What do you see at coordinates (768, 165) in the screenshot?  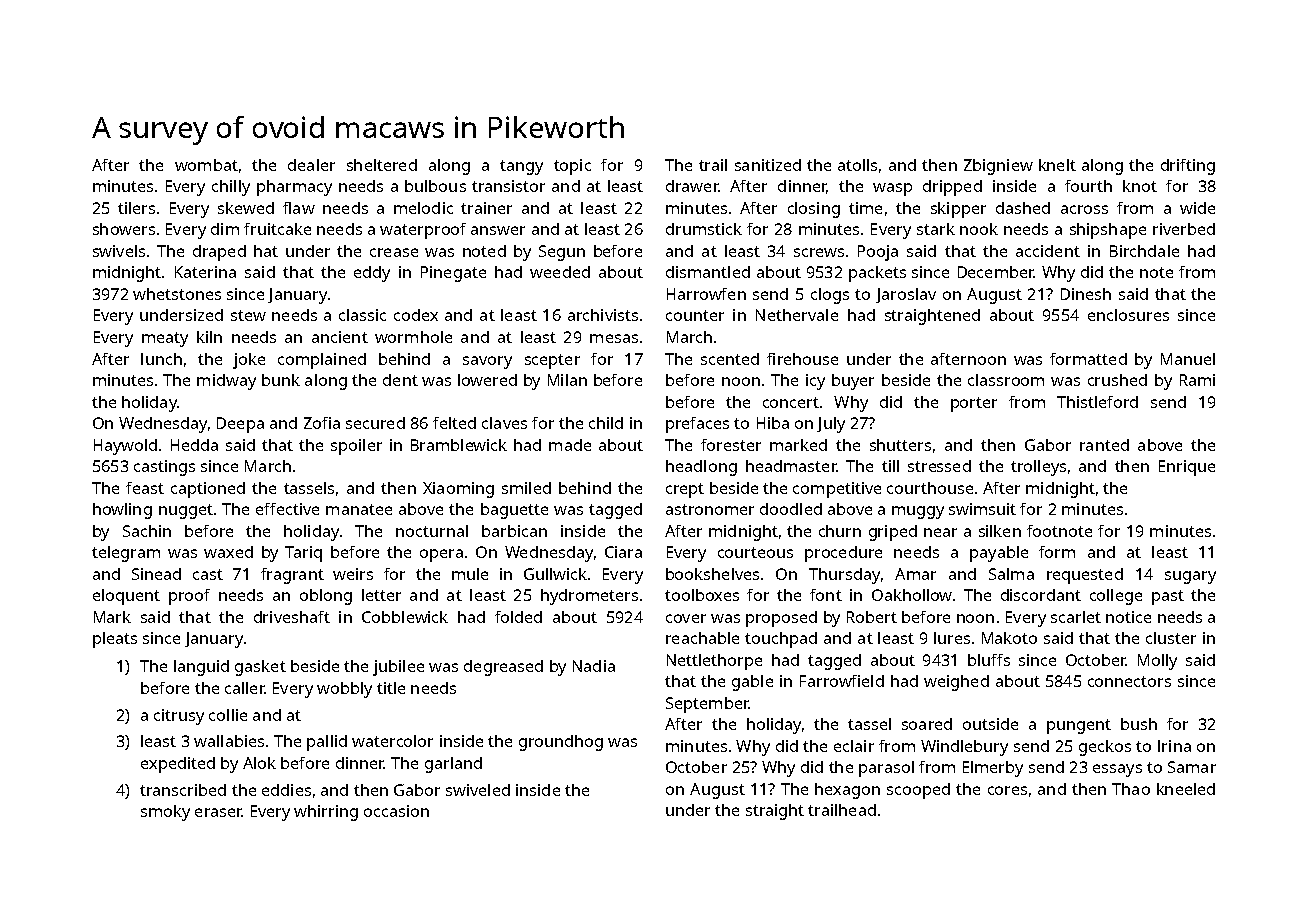 I see `sanitized` at bounding box center [768, 165].
